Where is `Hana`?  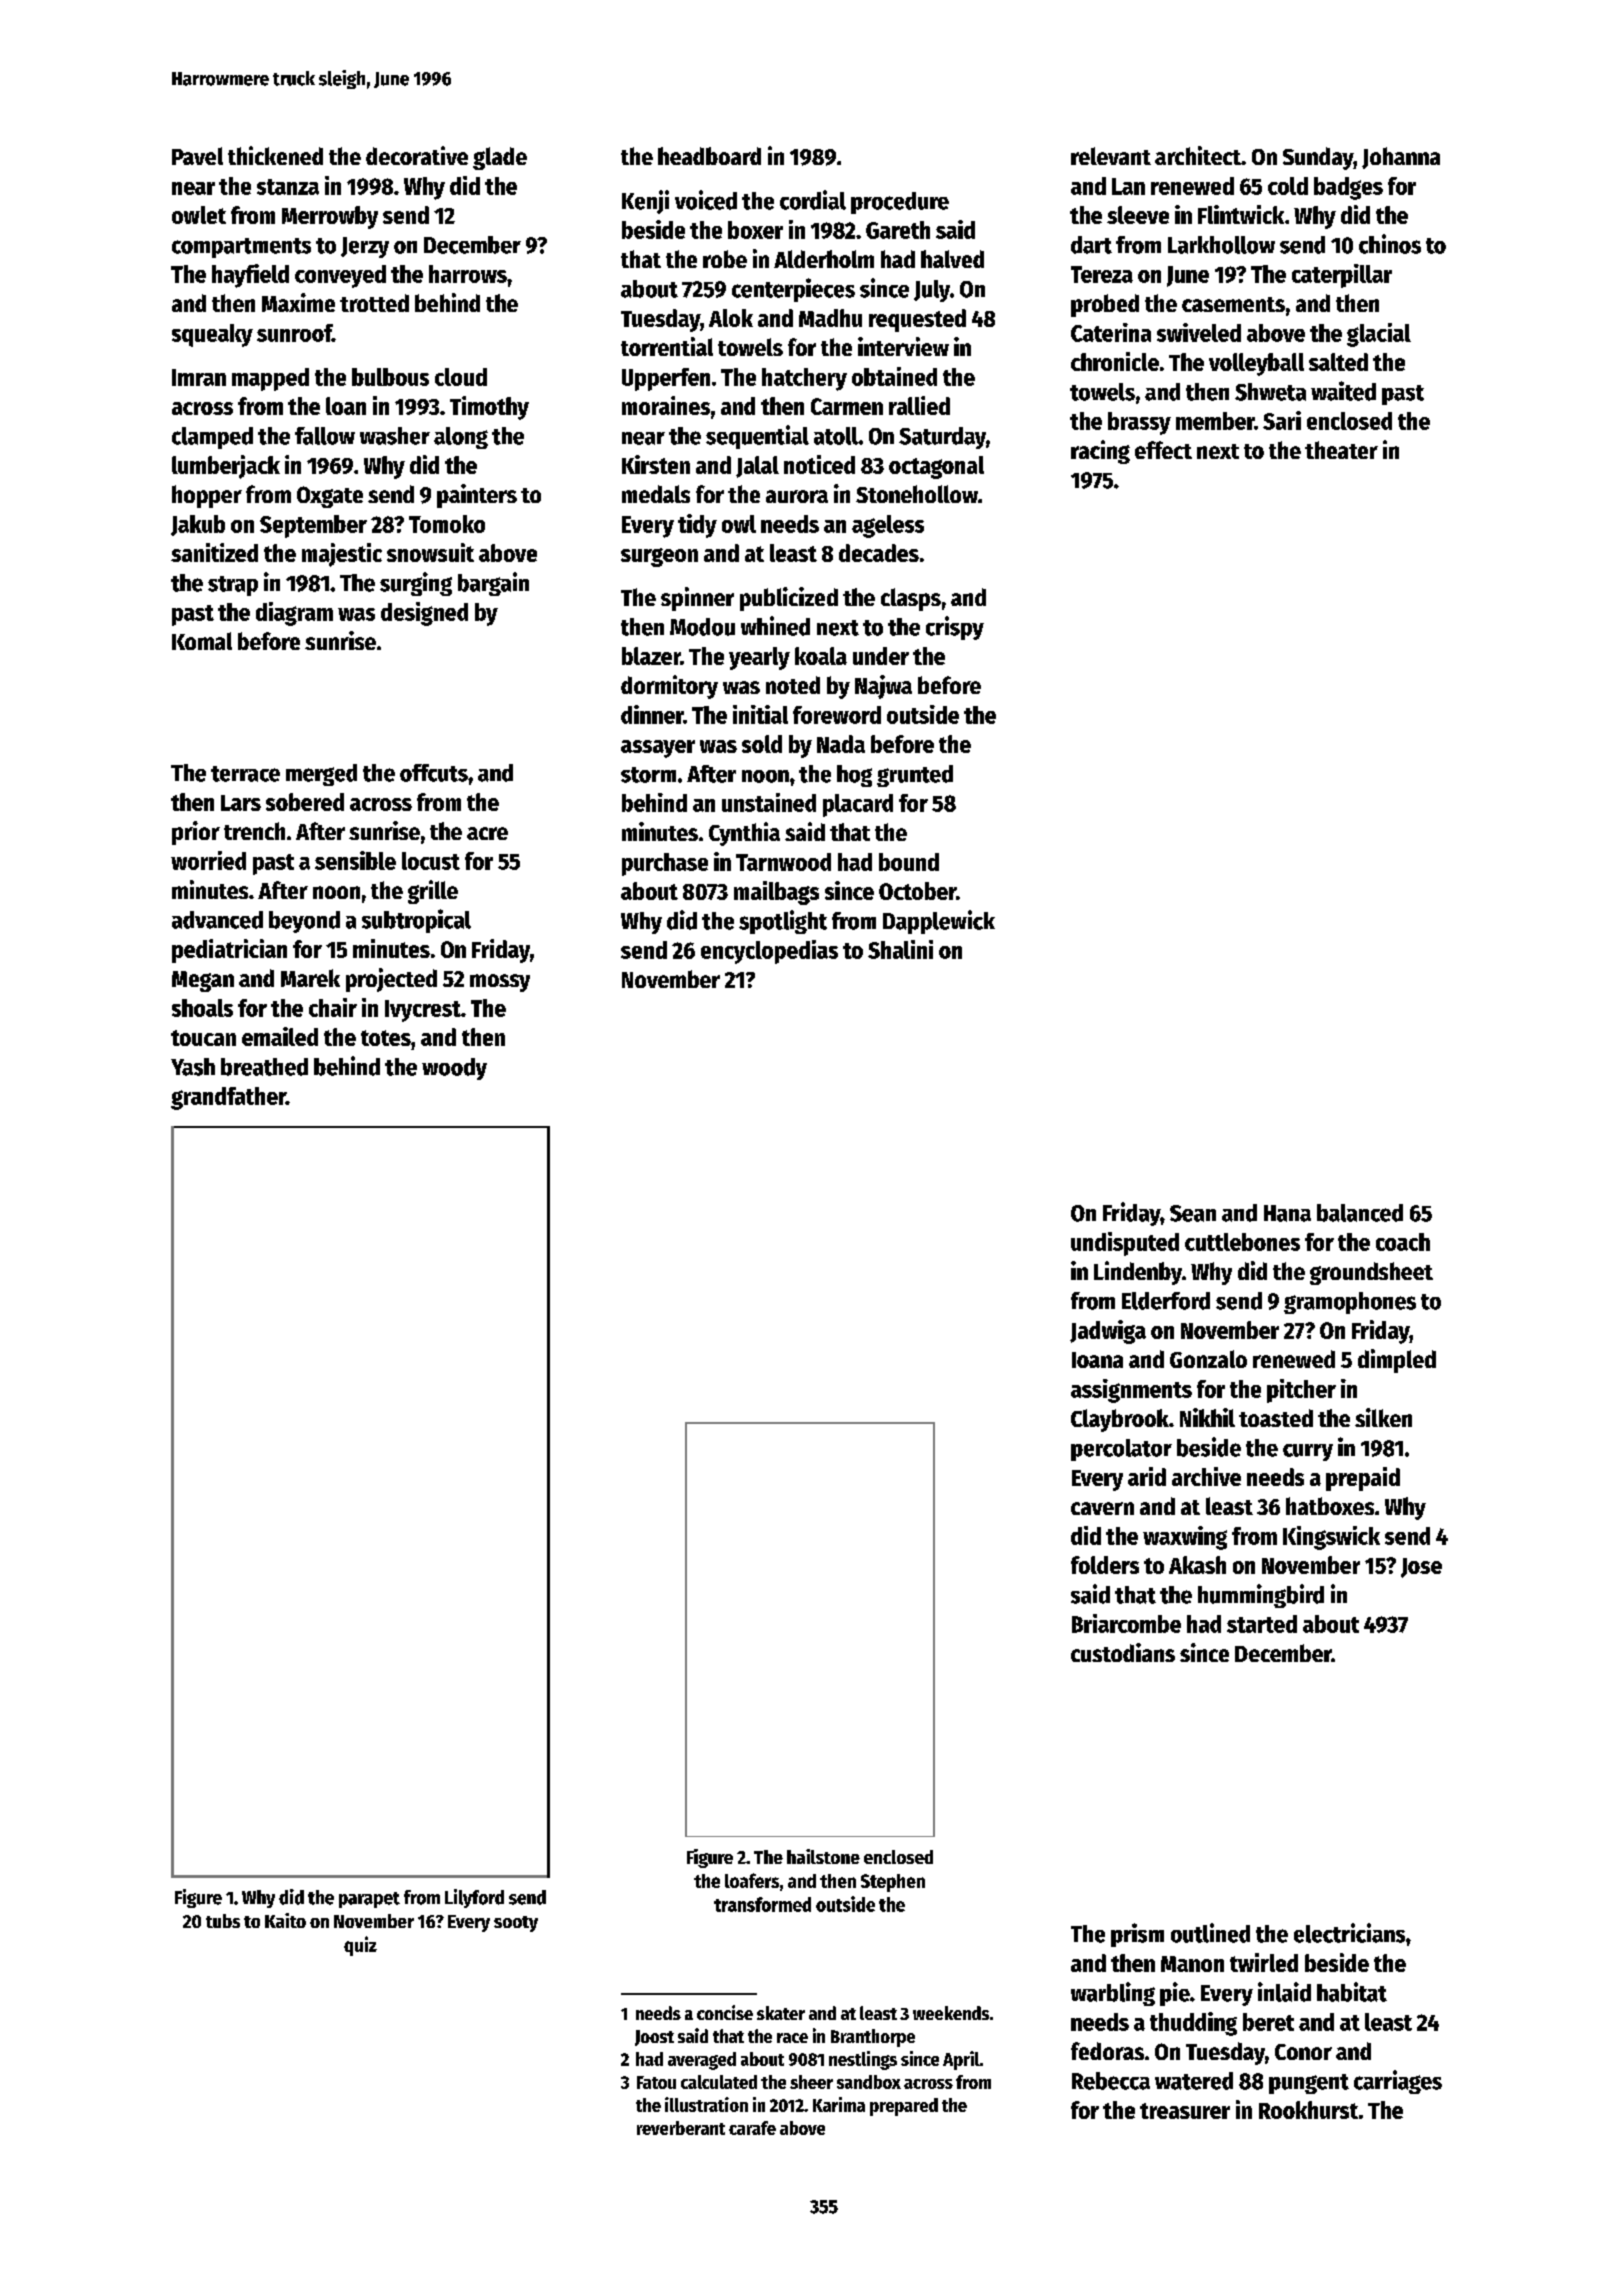 Hana is located at coordinates (1287, 1213).
